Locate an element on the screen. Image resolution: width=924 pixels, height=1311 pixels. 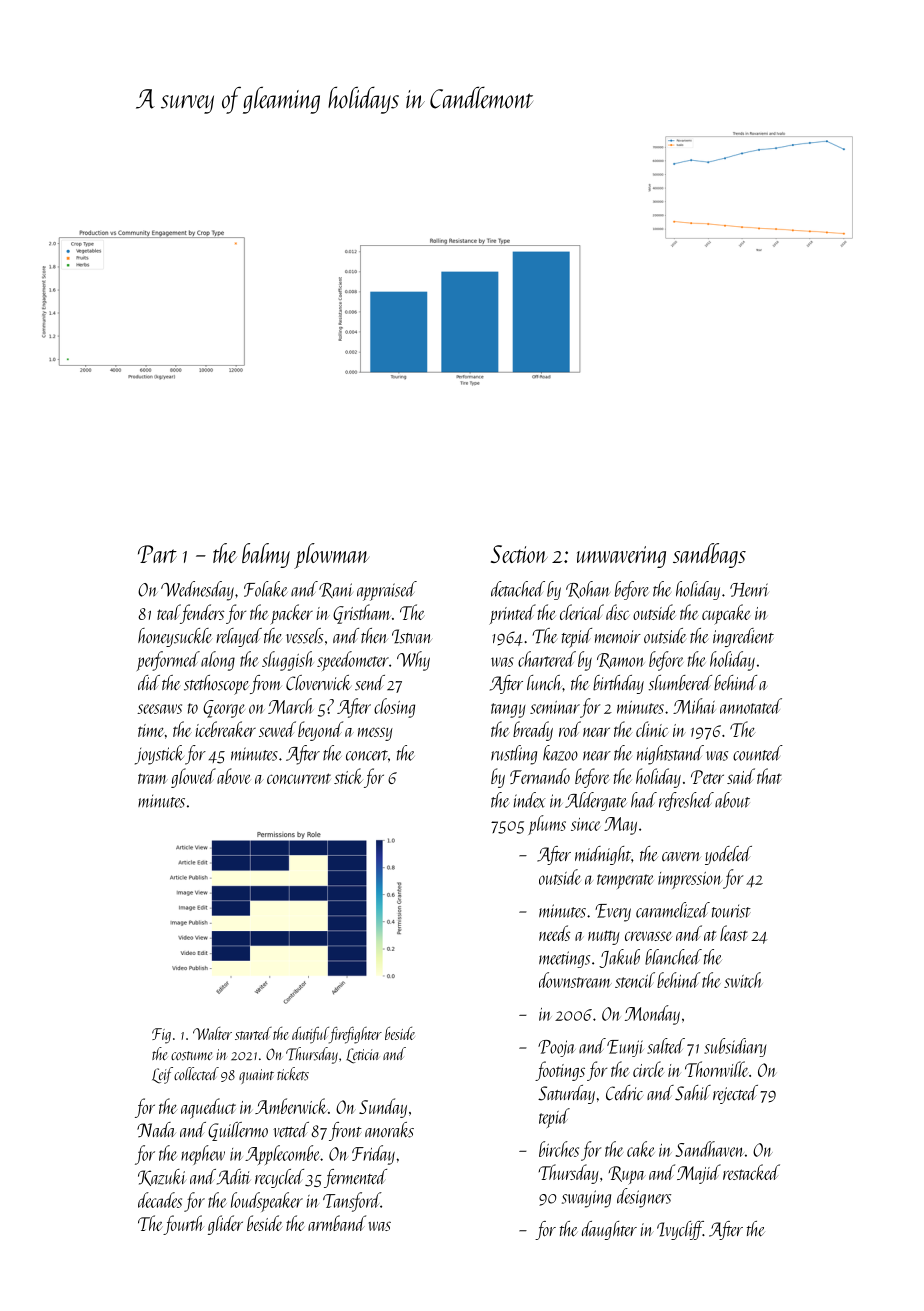
Pooja is located at coordinates (557, 1048).
